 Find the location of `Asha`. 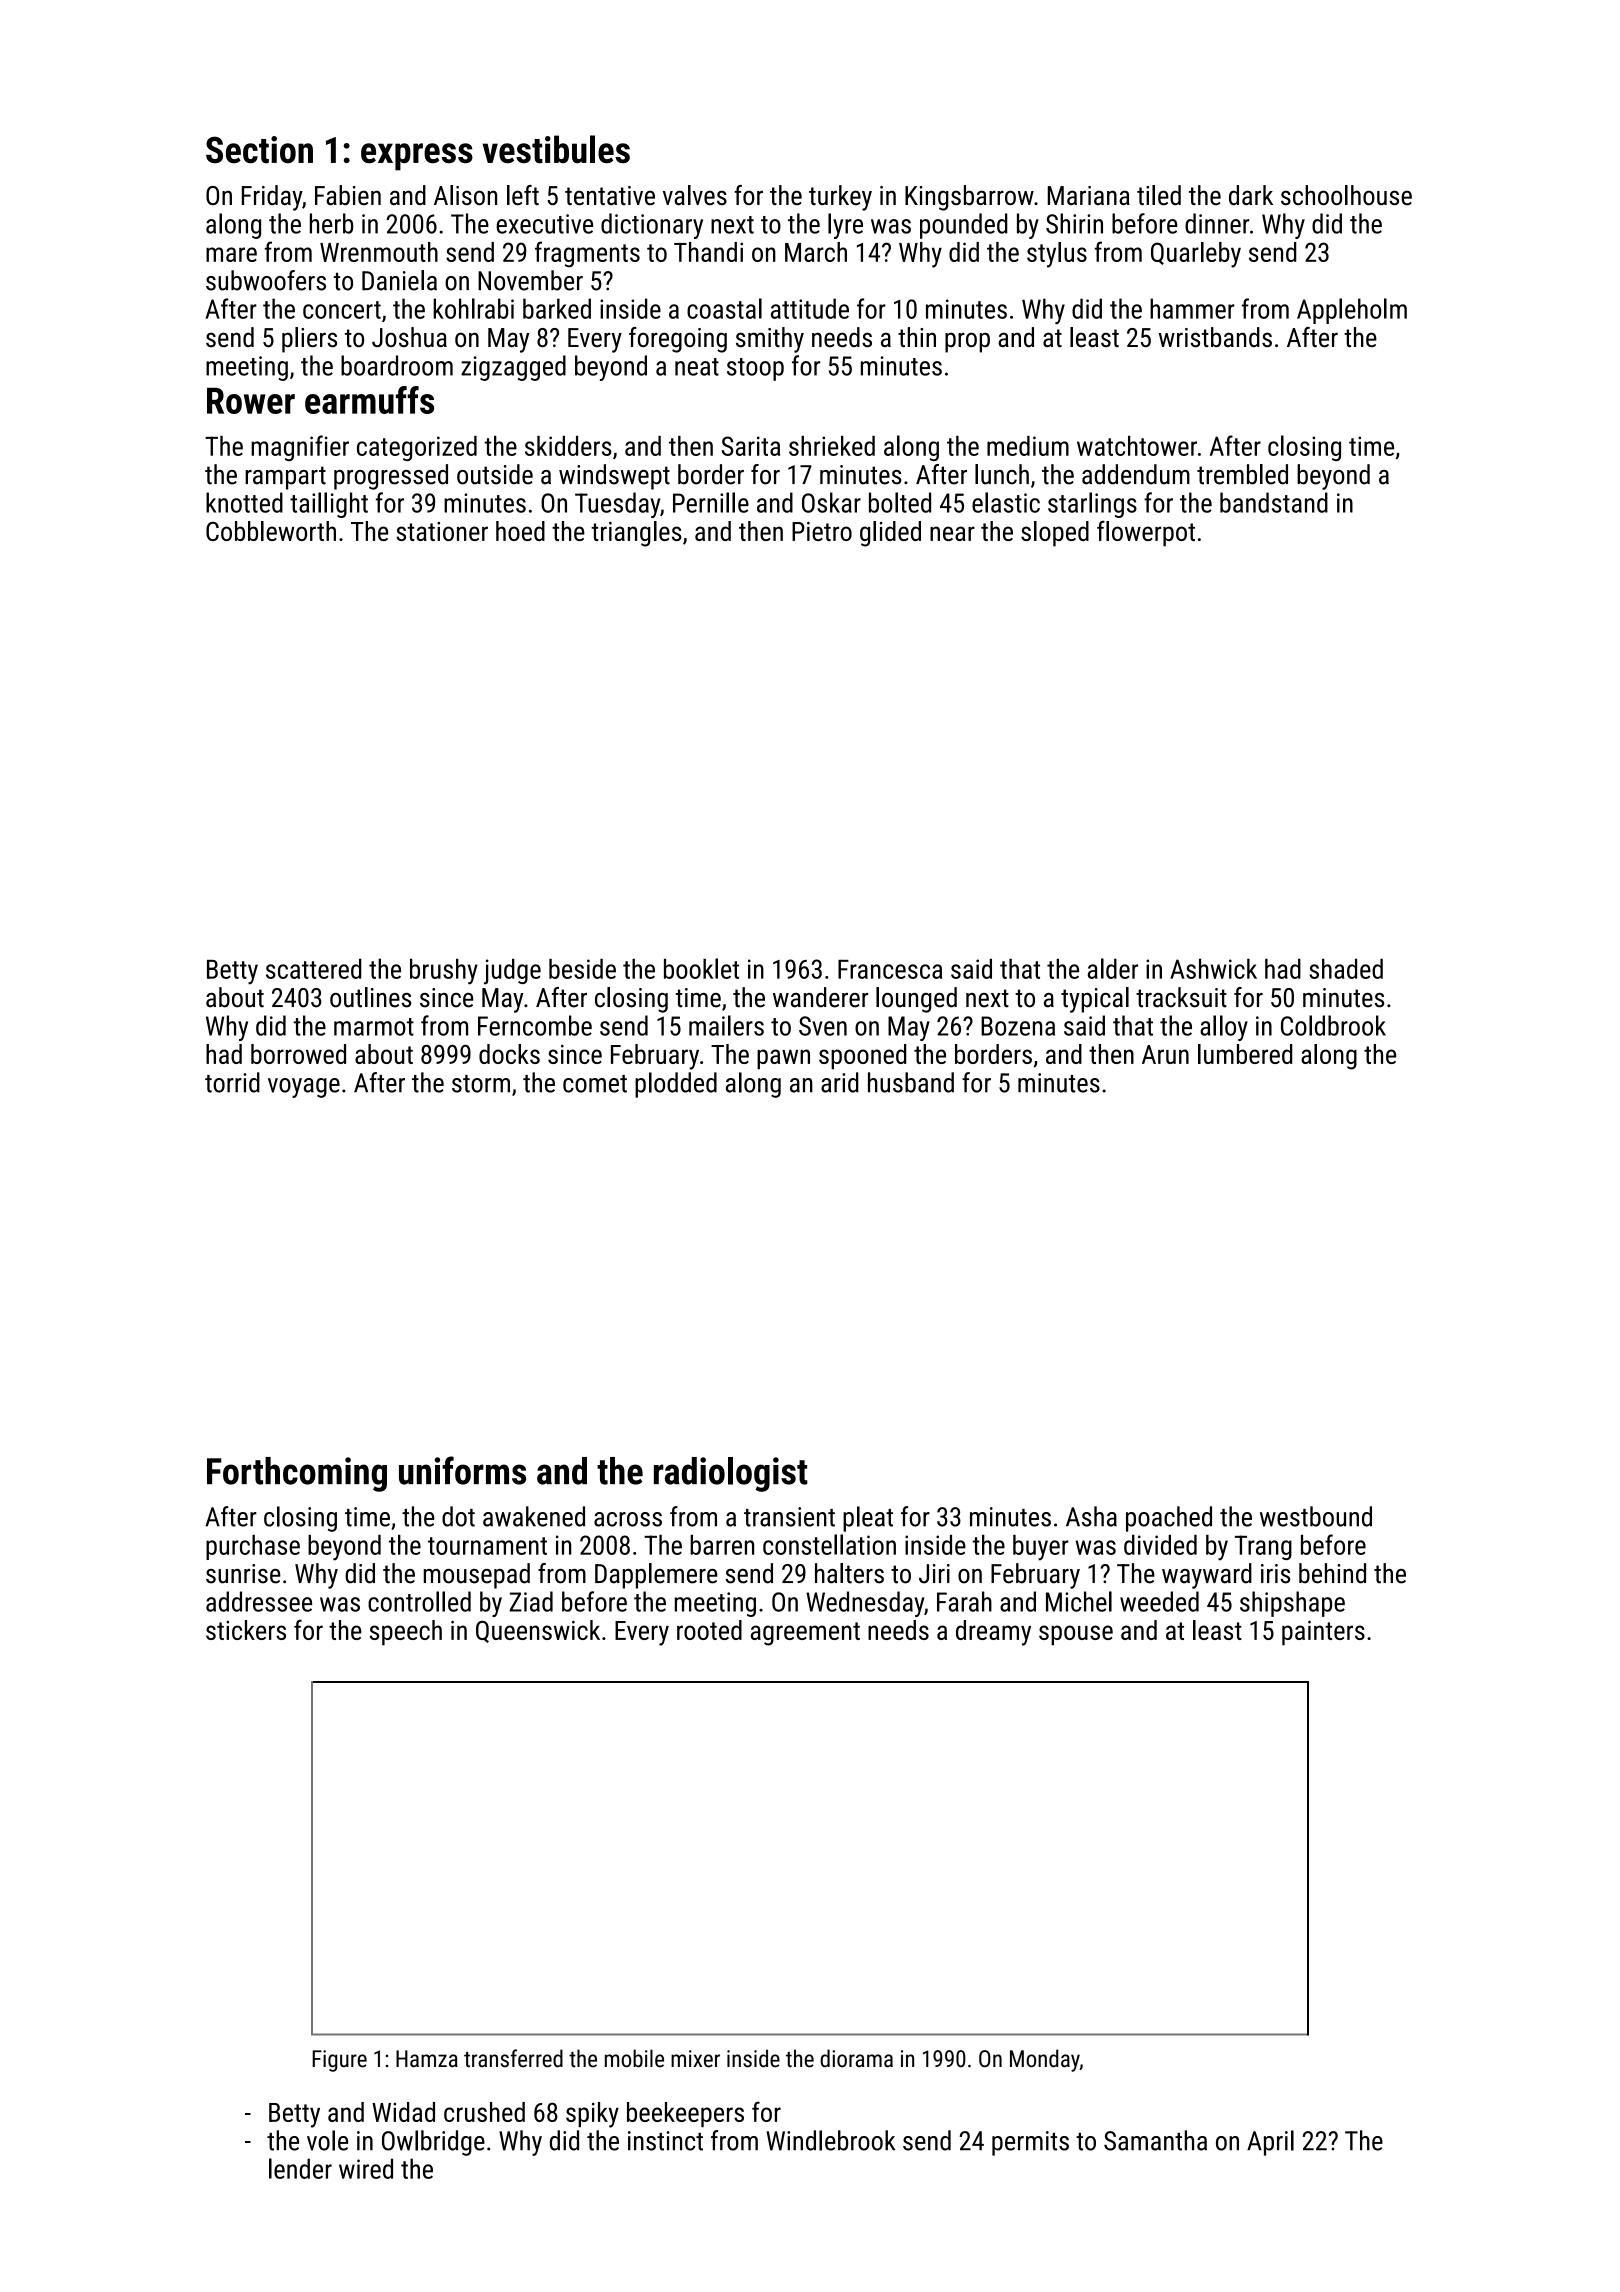

Asha is located at coordinates (1091, 1516).
